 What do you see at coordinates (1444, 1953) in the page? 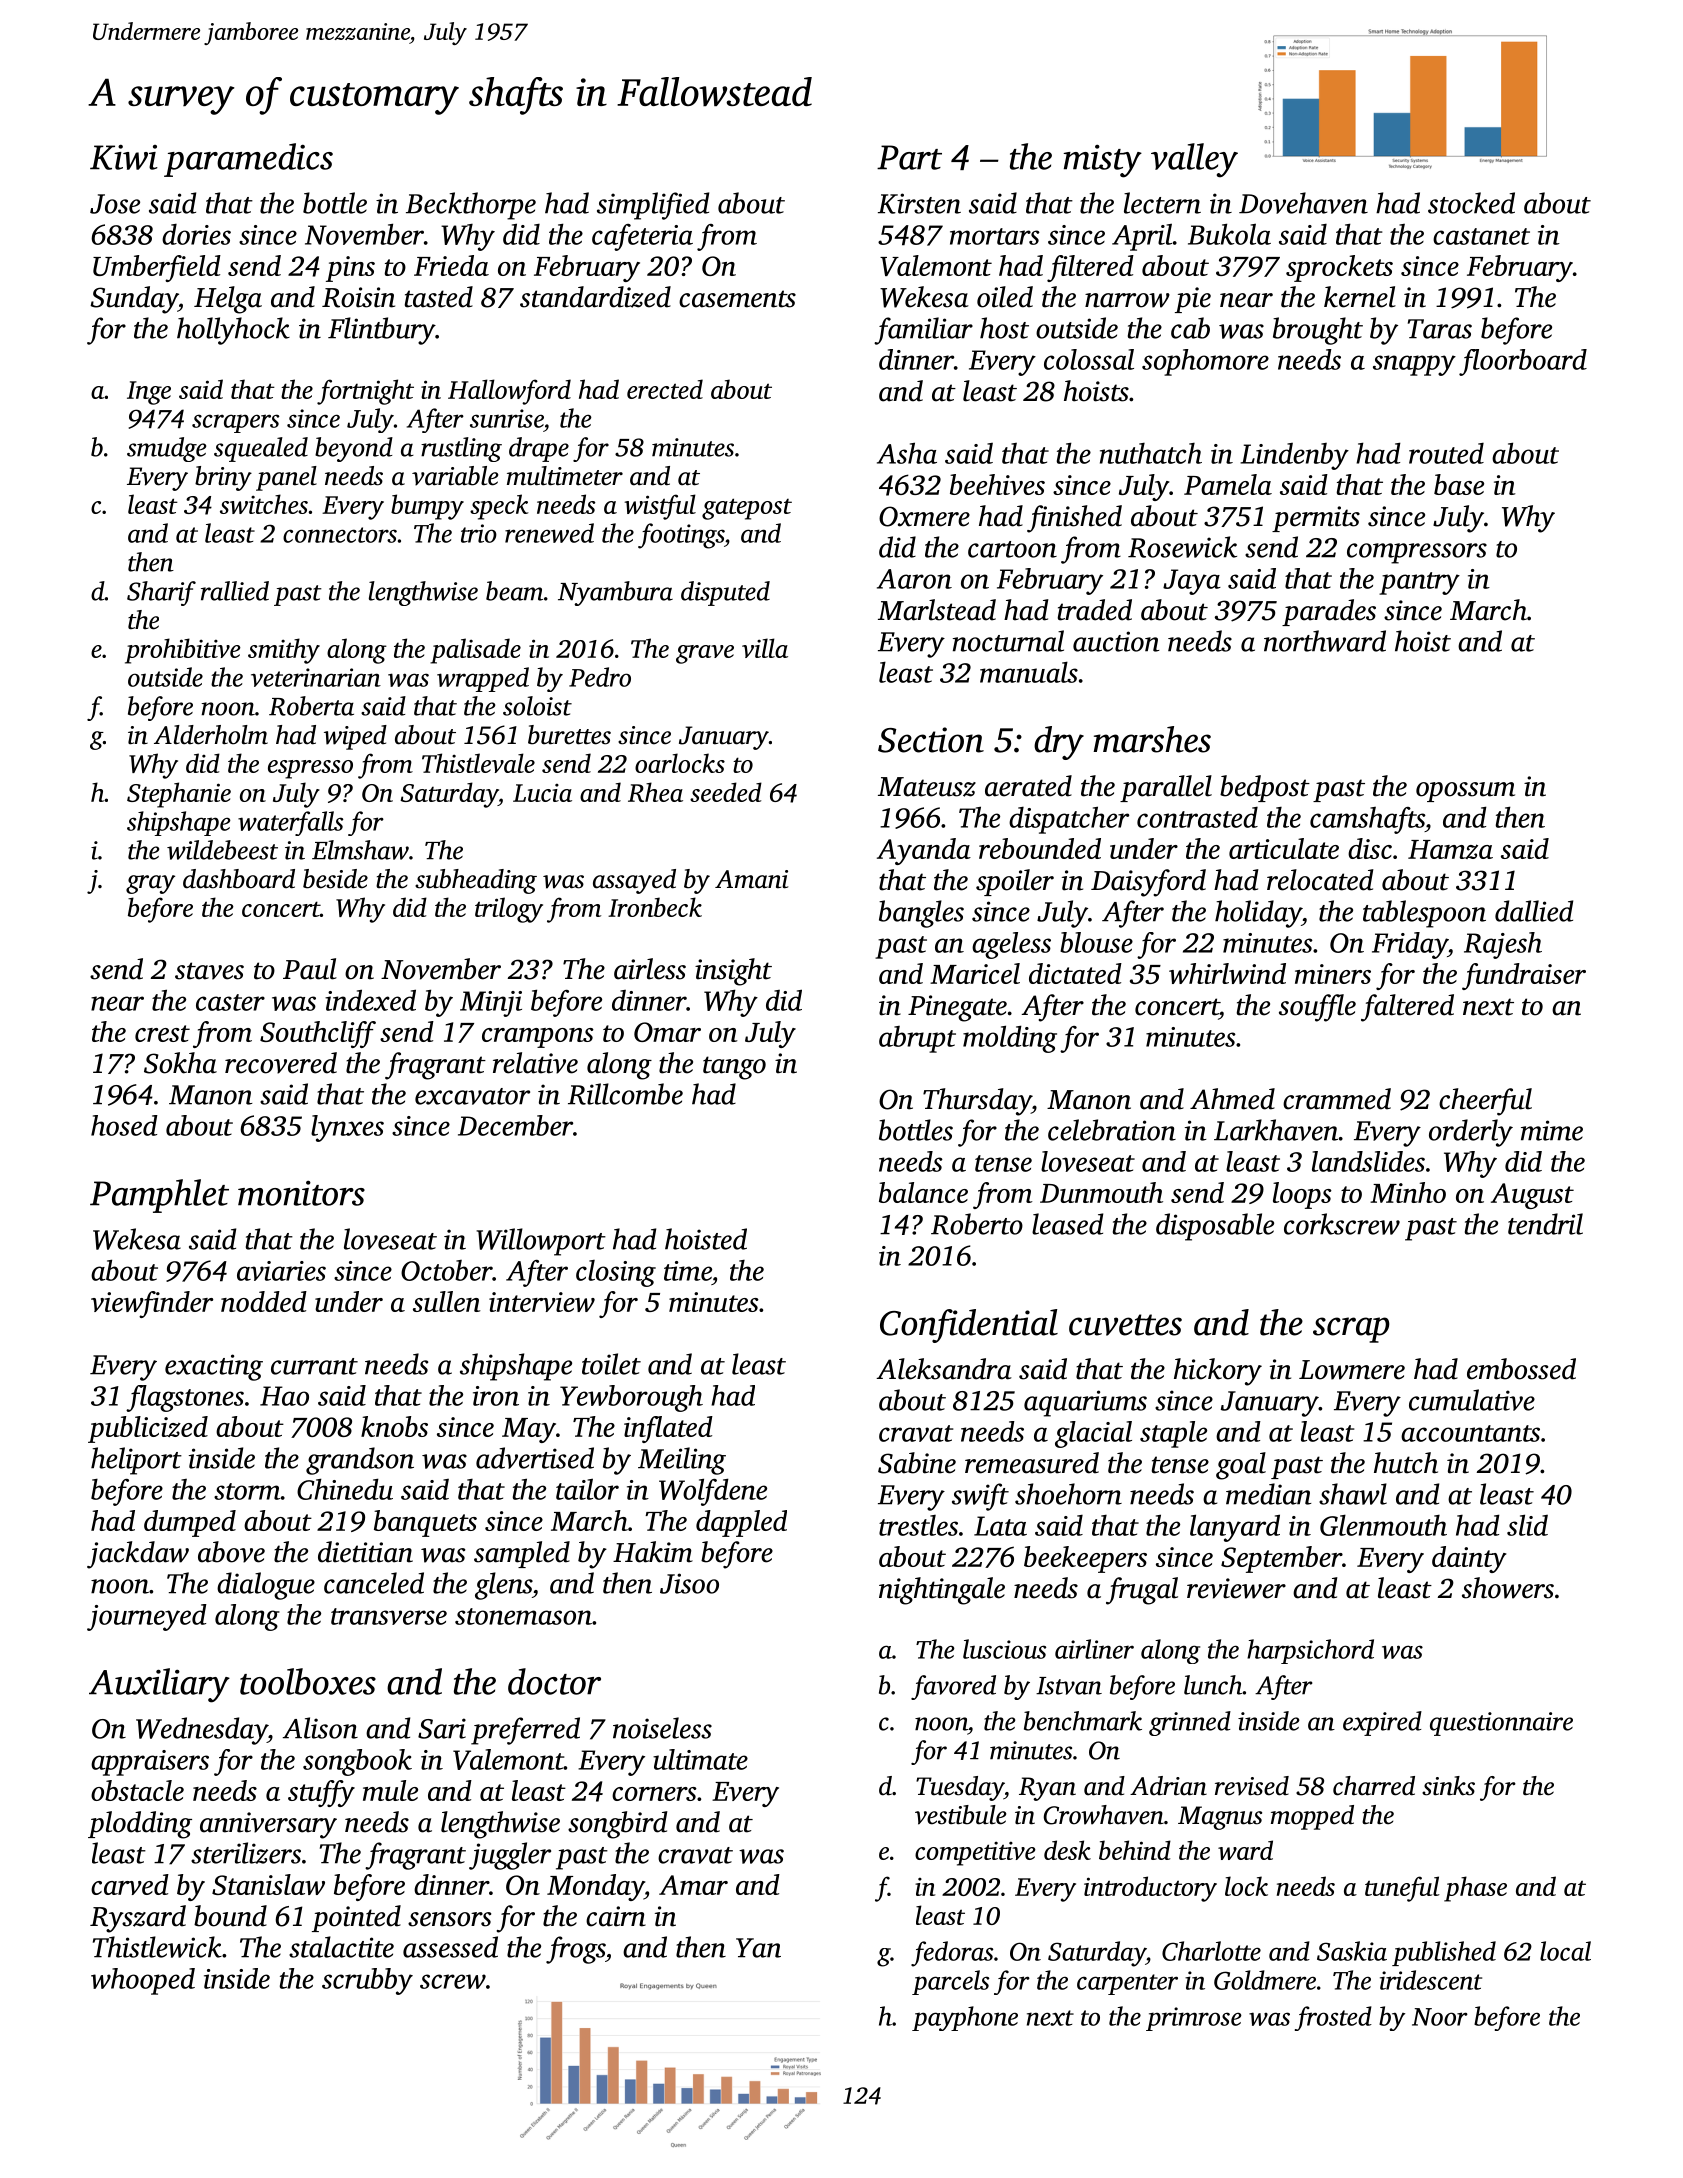
I see `published` at bounding box center [1444, 1953].
